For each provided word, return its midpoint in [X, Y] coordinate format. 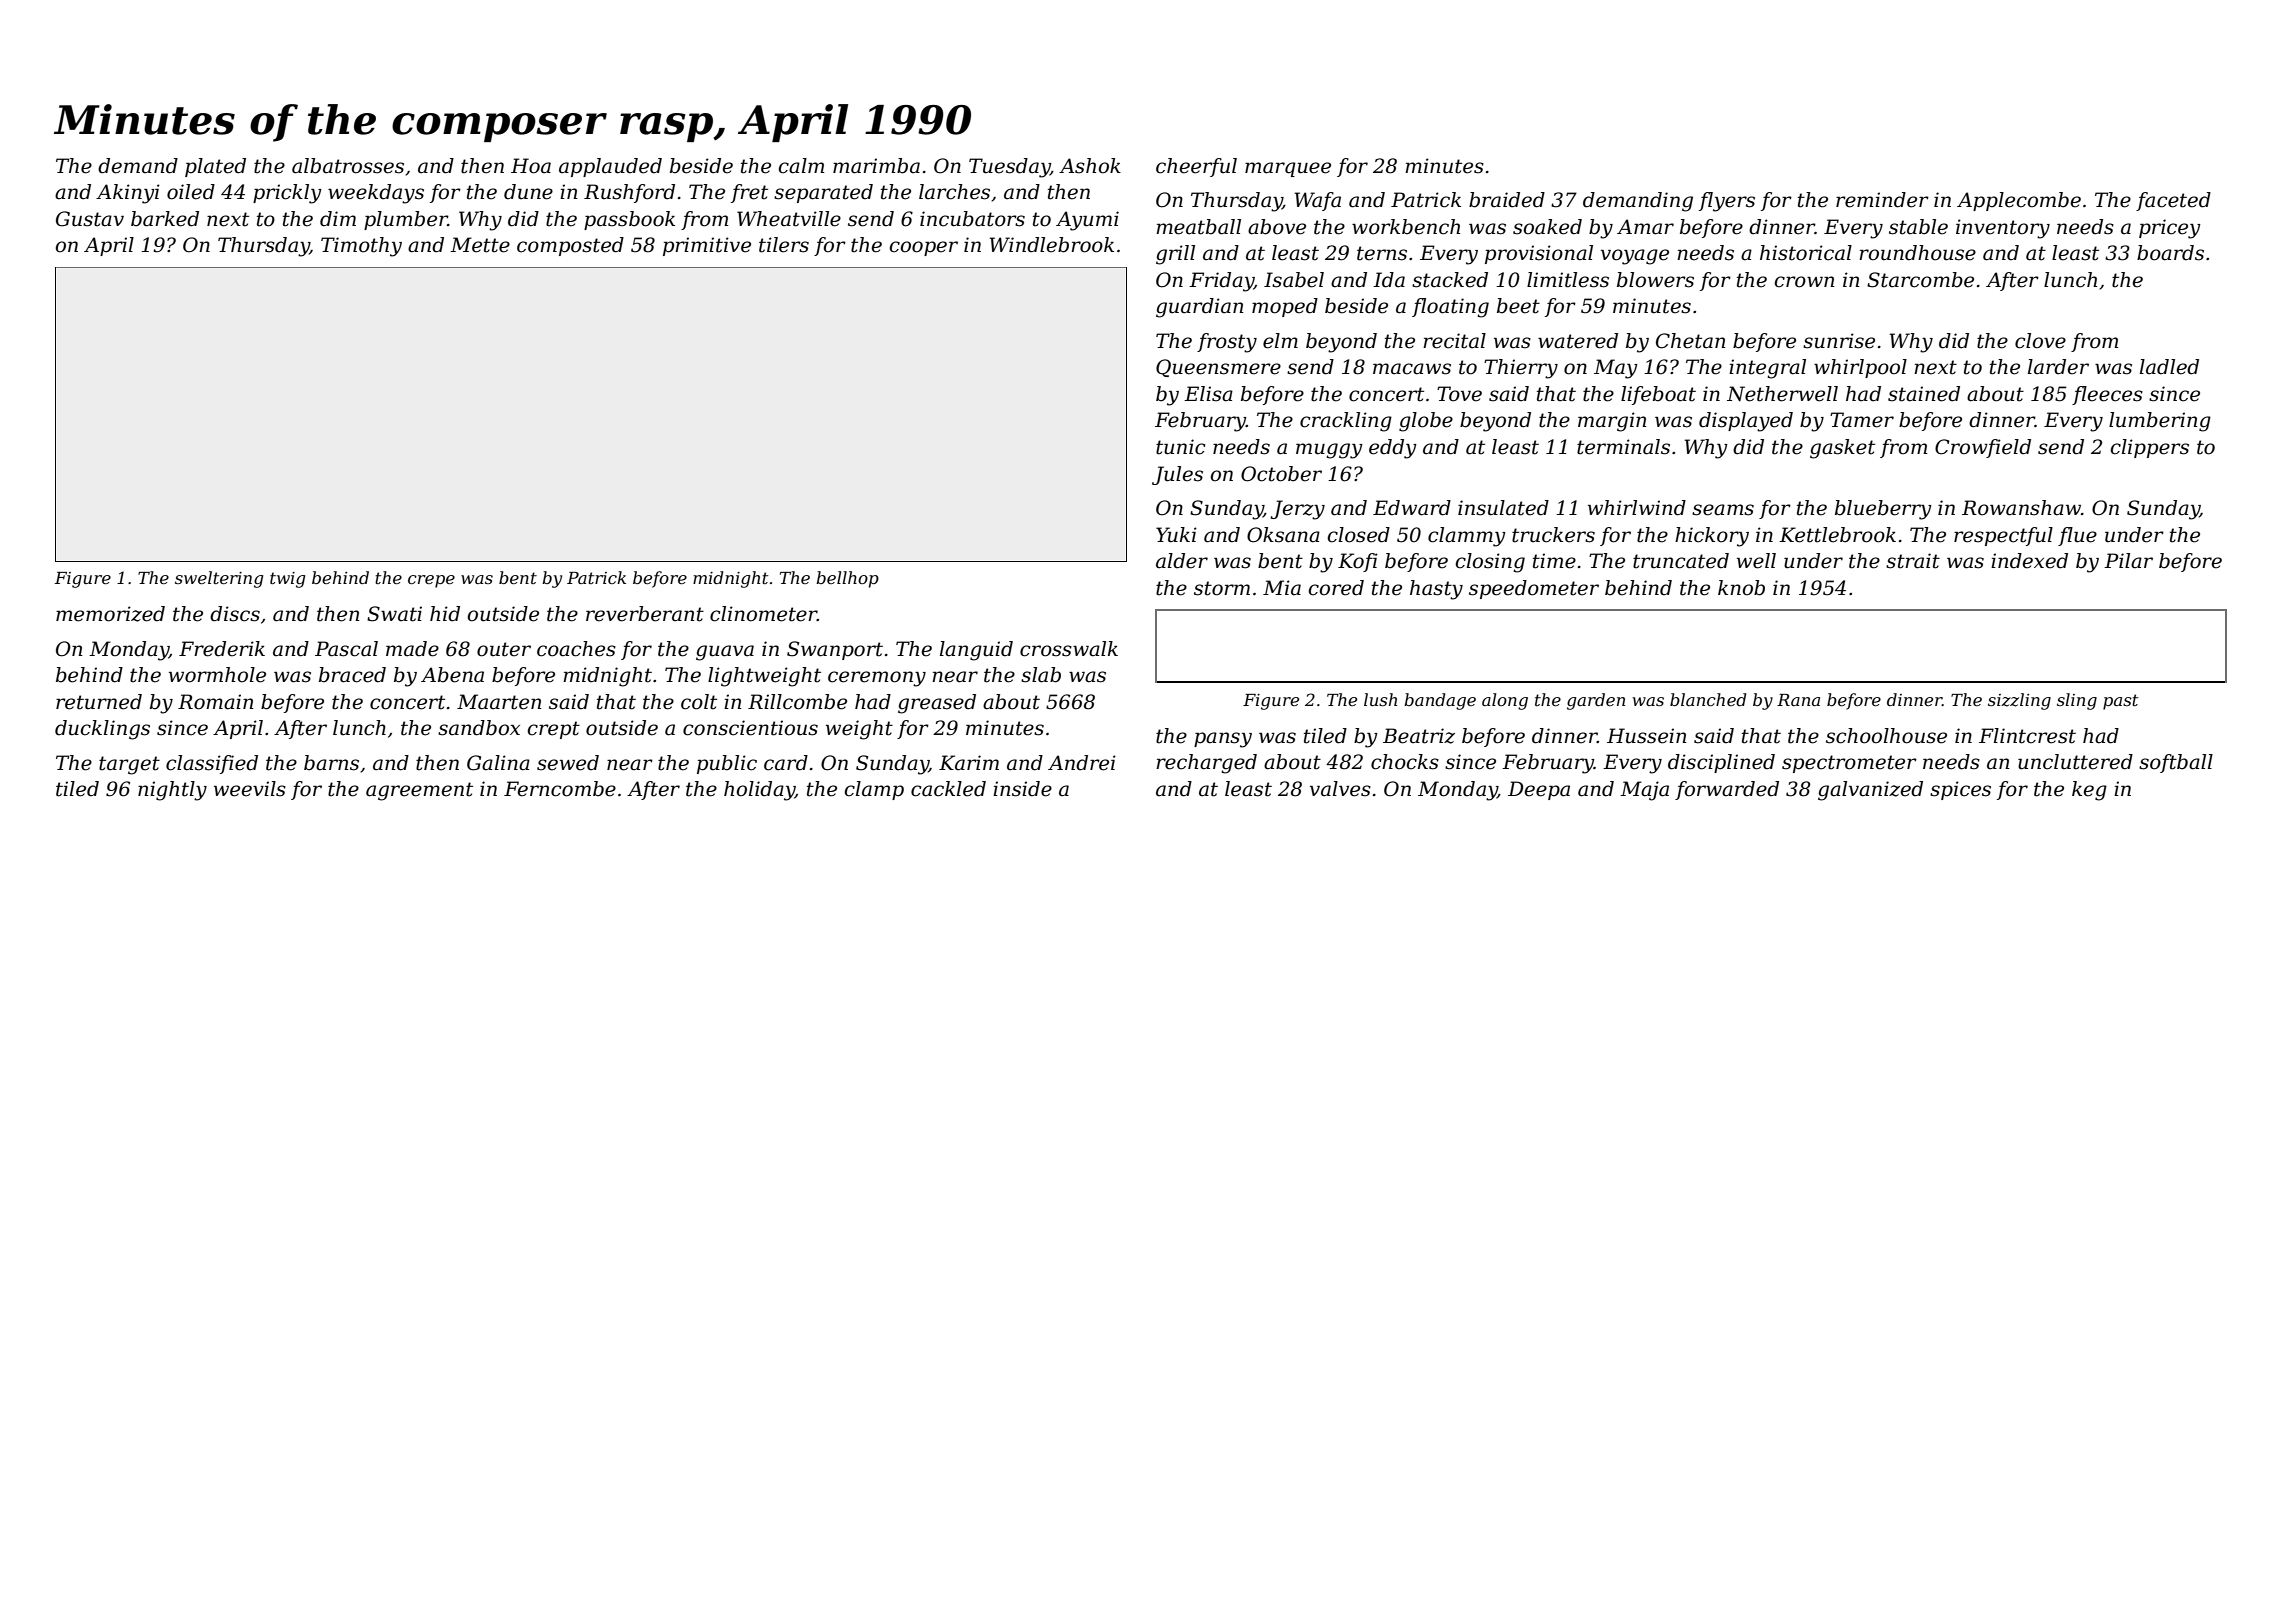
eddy [1393, 449]
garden [1596, 701]
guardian [1200, 308]
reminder [1882, 200]
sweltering [219, 579]
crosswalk [1069, 649]
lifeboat [1658, 395]
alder [1182, 561]
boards [2170, 253]
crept [553, 730]
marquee [1288, 169]
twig [287, 580]
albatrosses [348, 166]
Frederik [222, 649]
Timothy [361, 247]
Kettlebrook [1837, 535]
